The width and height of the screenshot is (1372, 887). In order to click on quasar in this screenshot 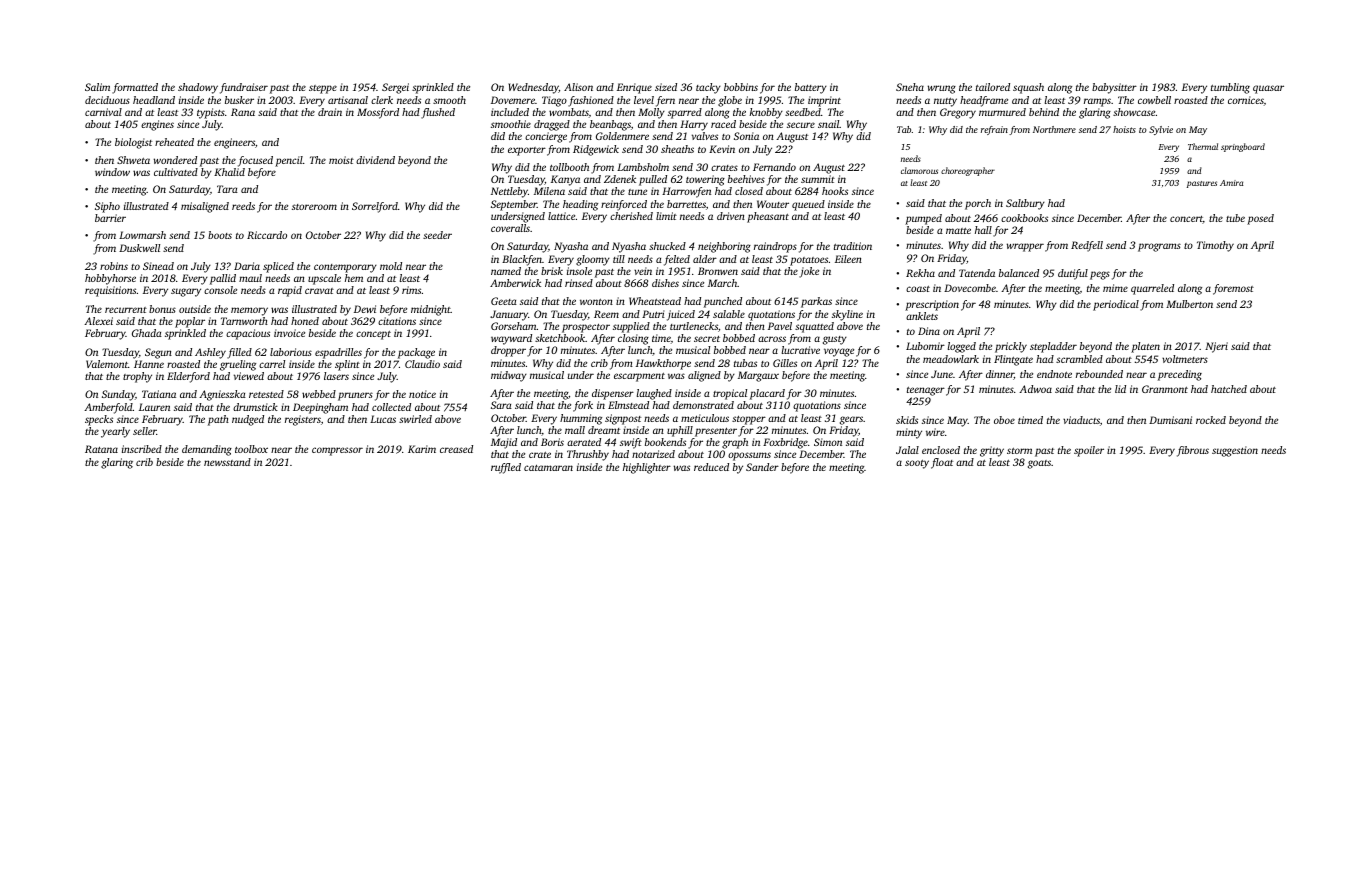, I will do `click(1268, 89)`.
